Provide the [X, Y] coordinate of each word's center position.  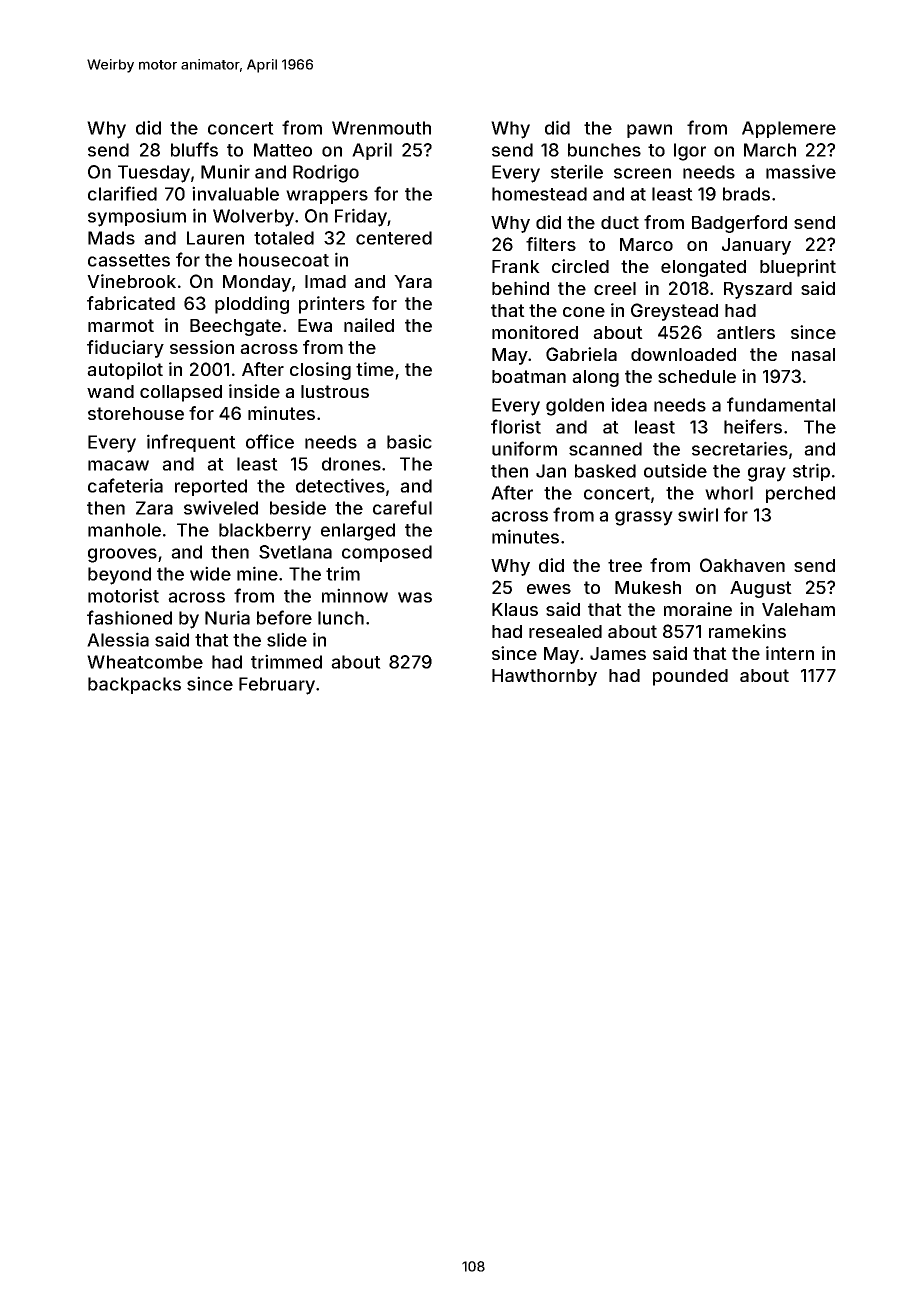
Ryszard [758, 290]
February [277, 686]
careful [402, 507]
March [770, 150]
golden [575, 407]
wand [110, 391]
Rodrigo [326, 173]
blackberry [265, 532]
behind [520, 288]
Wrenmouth [381, 128]
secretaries [740, 448]
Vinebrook [131, 281]
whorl [729, 493]
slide [287, 639]
